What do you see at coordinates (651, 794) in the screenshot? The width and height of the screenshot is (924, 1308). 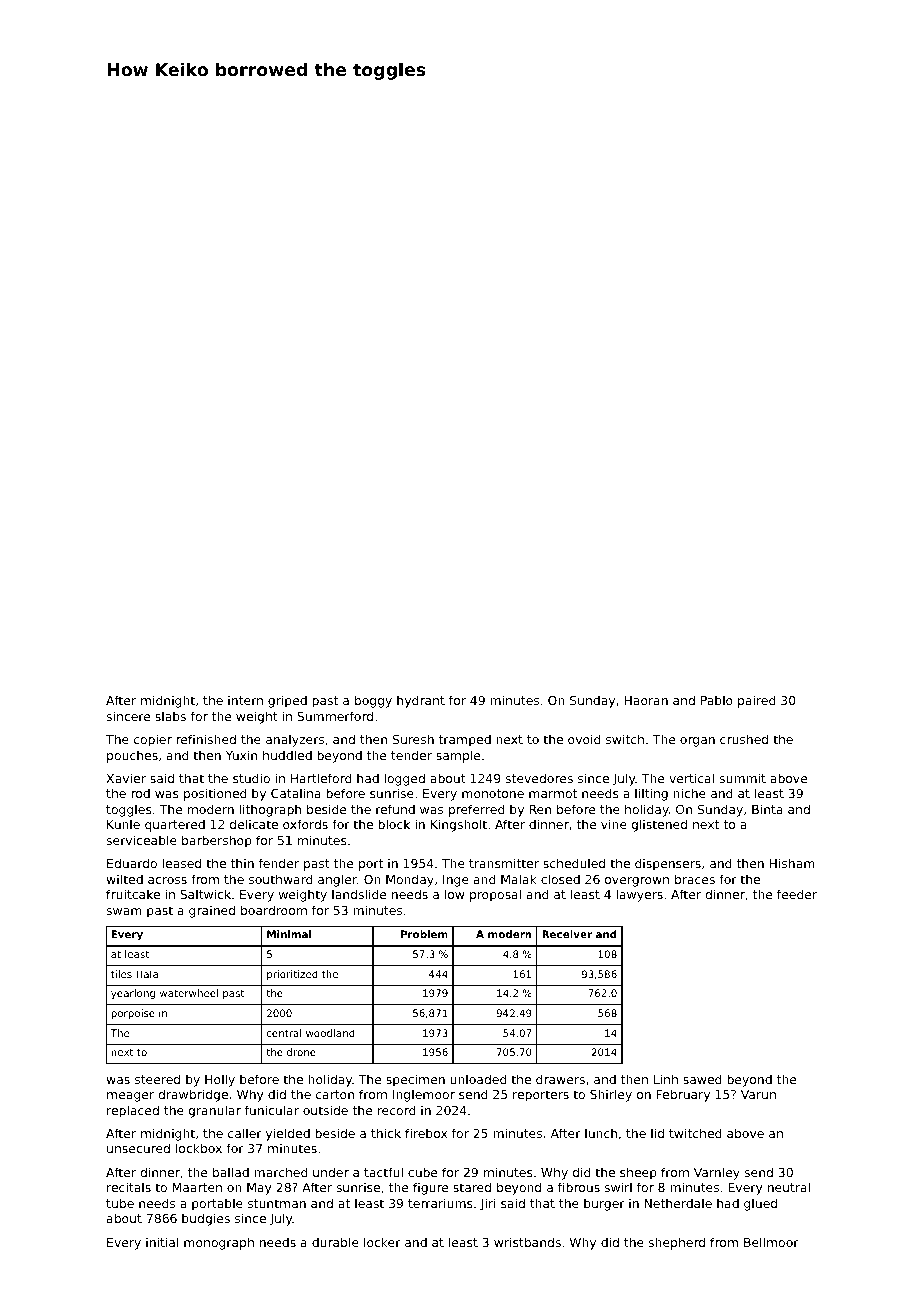 I see `lilting` at bounding box center [651, 794].
